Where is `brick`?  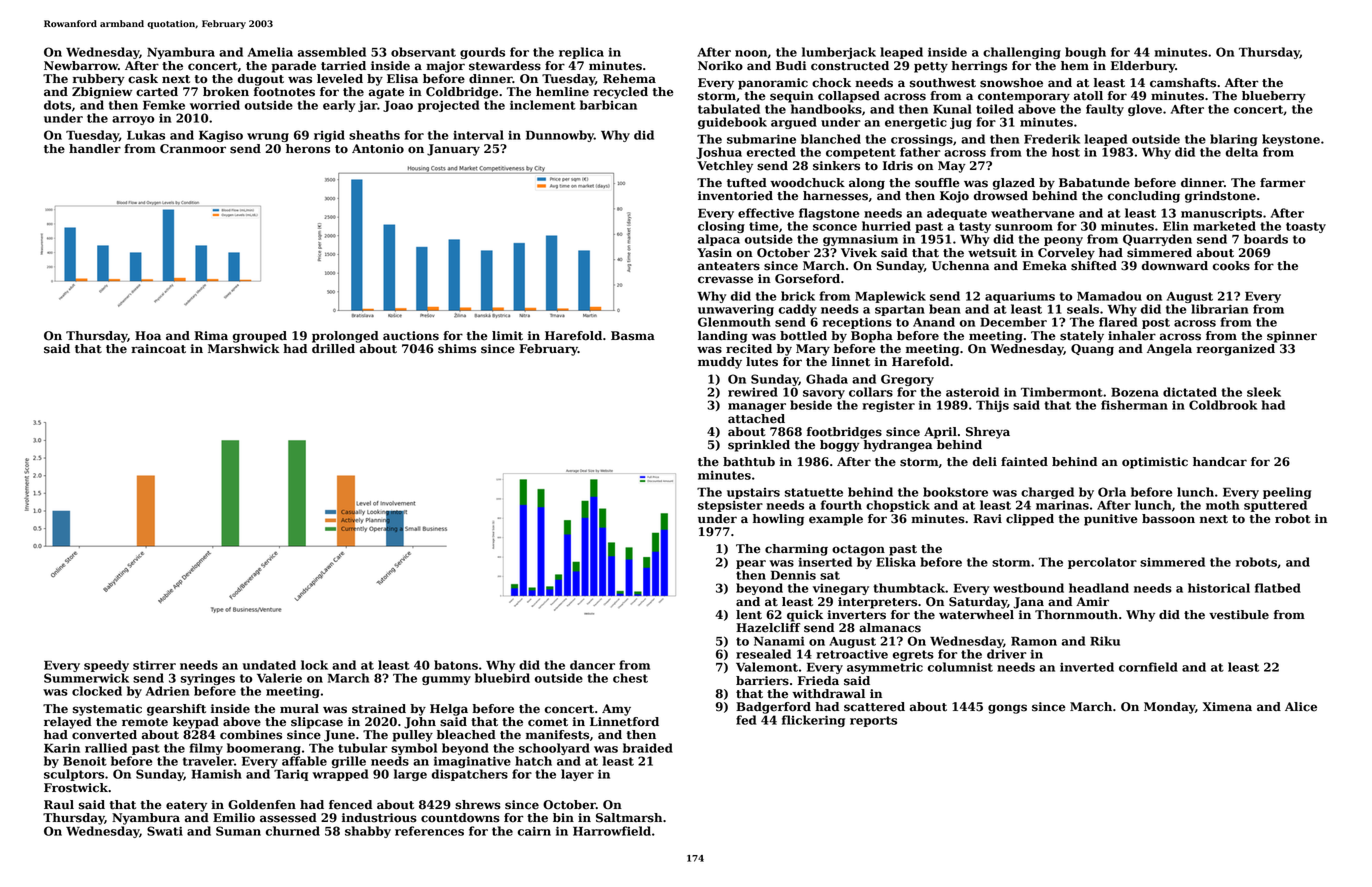 brick is located at coordinates (798, 296).
